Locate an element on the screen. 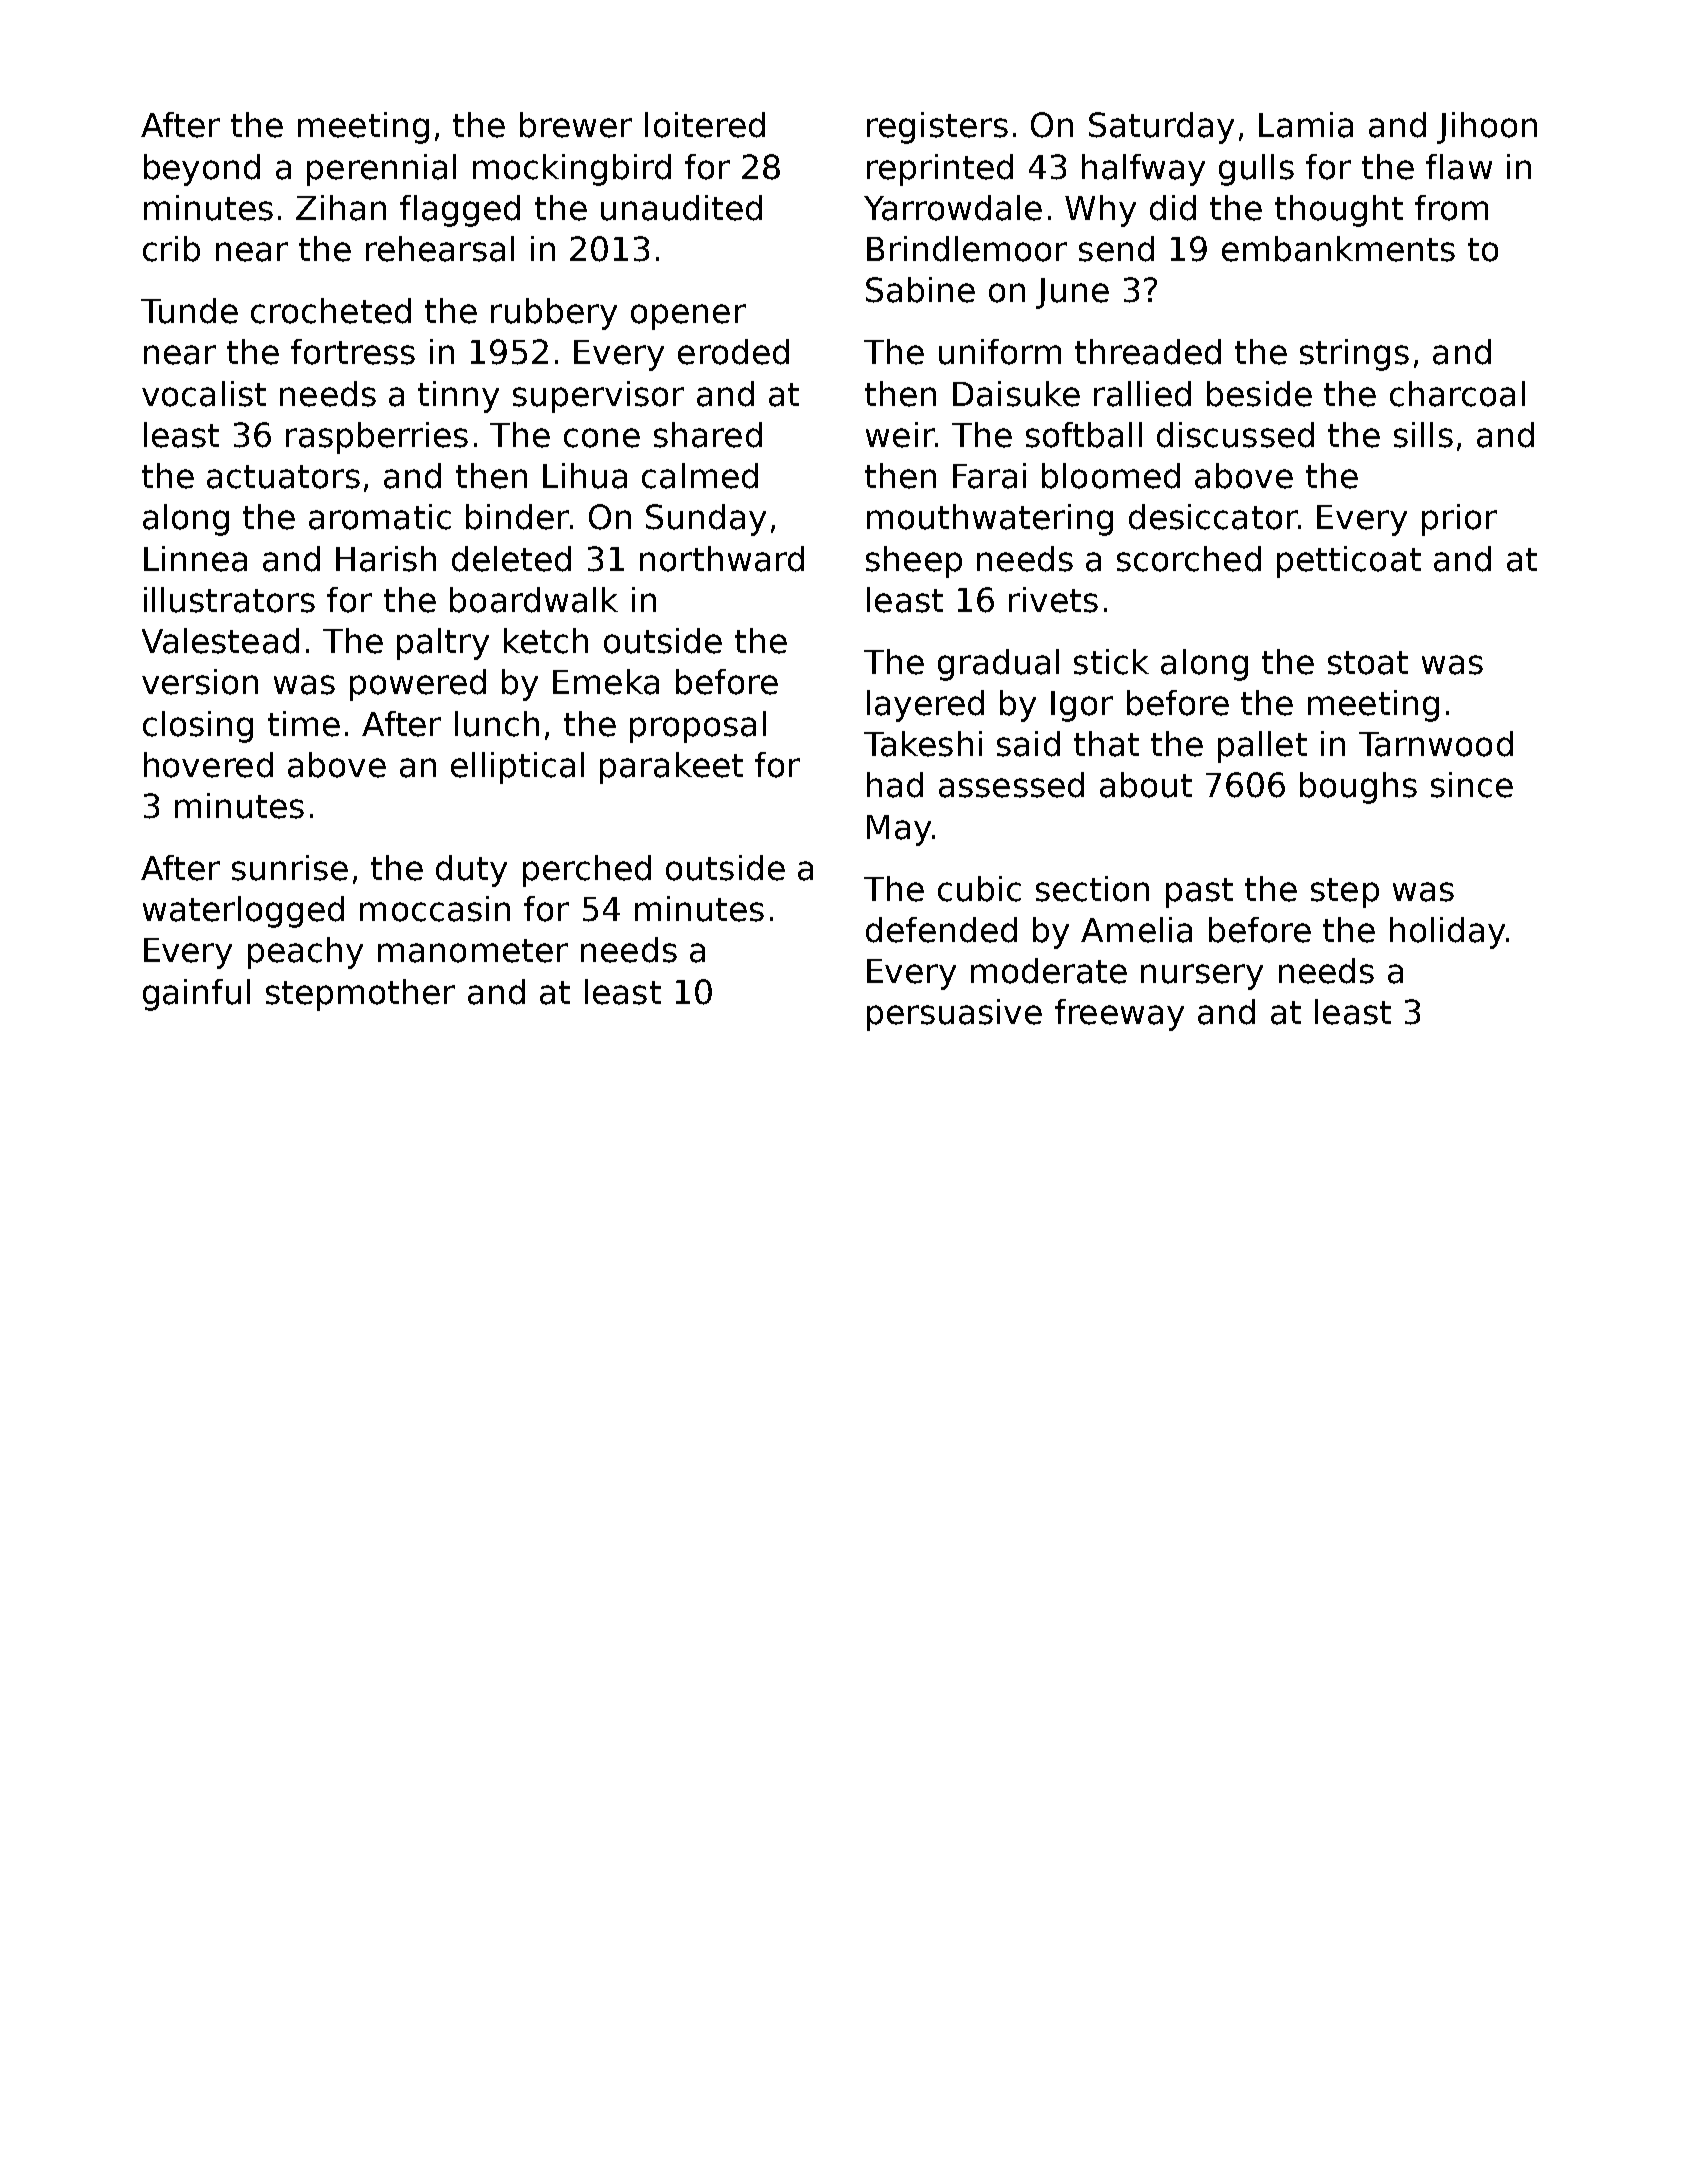 The image size is (1683, 2178). registers is located at coordinates (937, 128).
